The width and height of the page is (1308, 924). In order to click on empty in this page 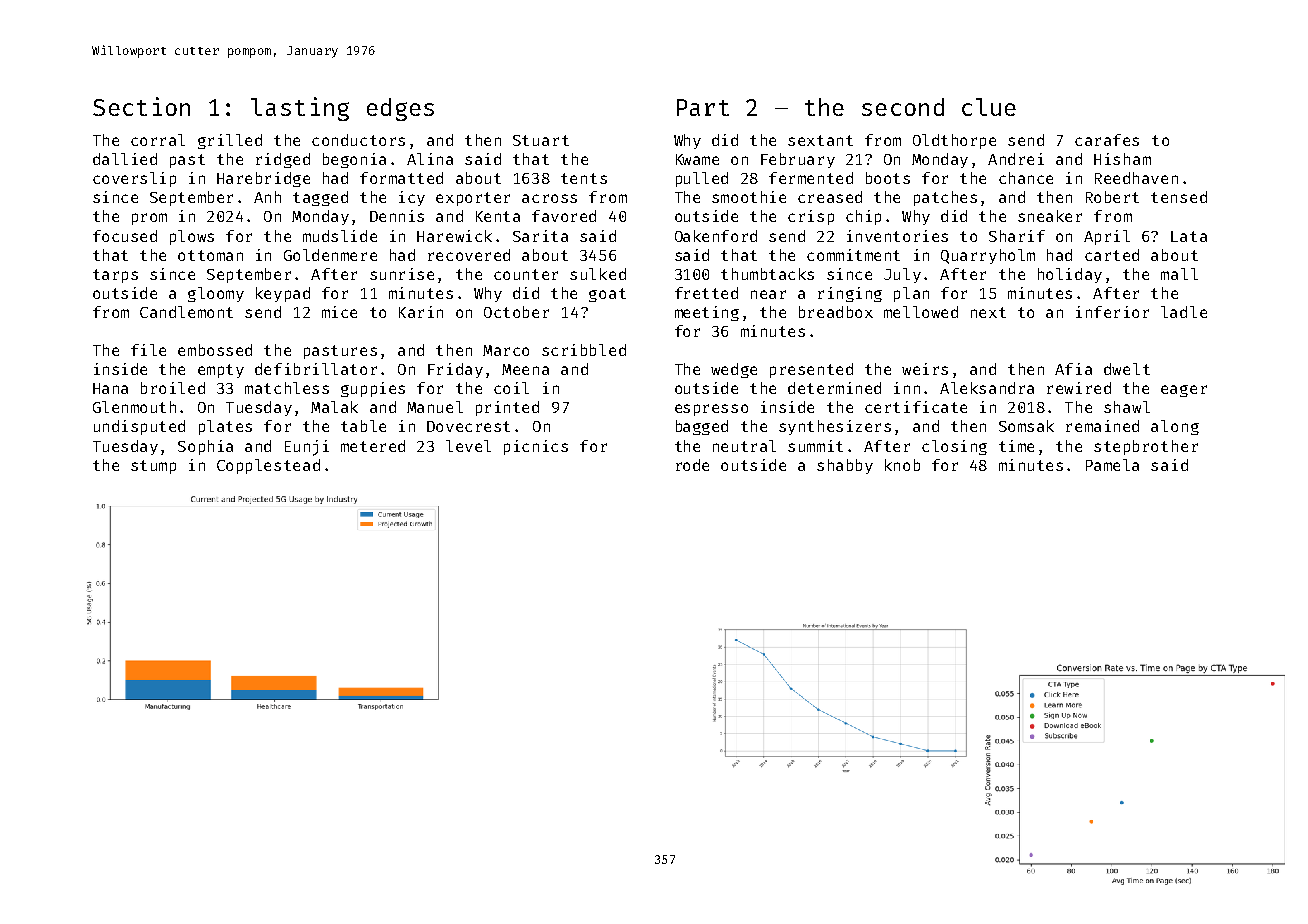, I will do `click(221, 371)`.
